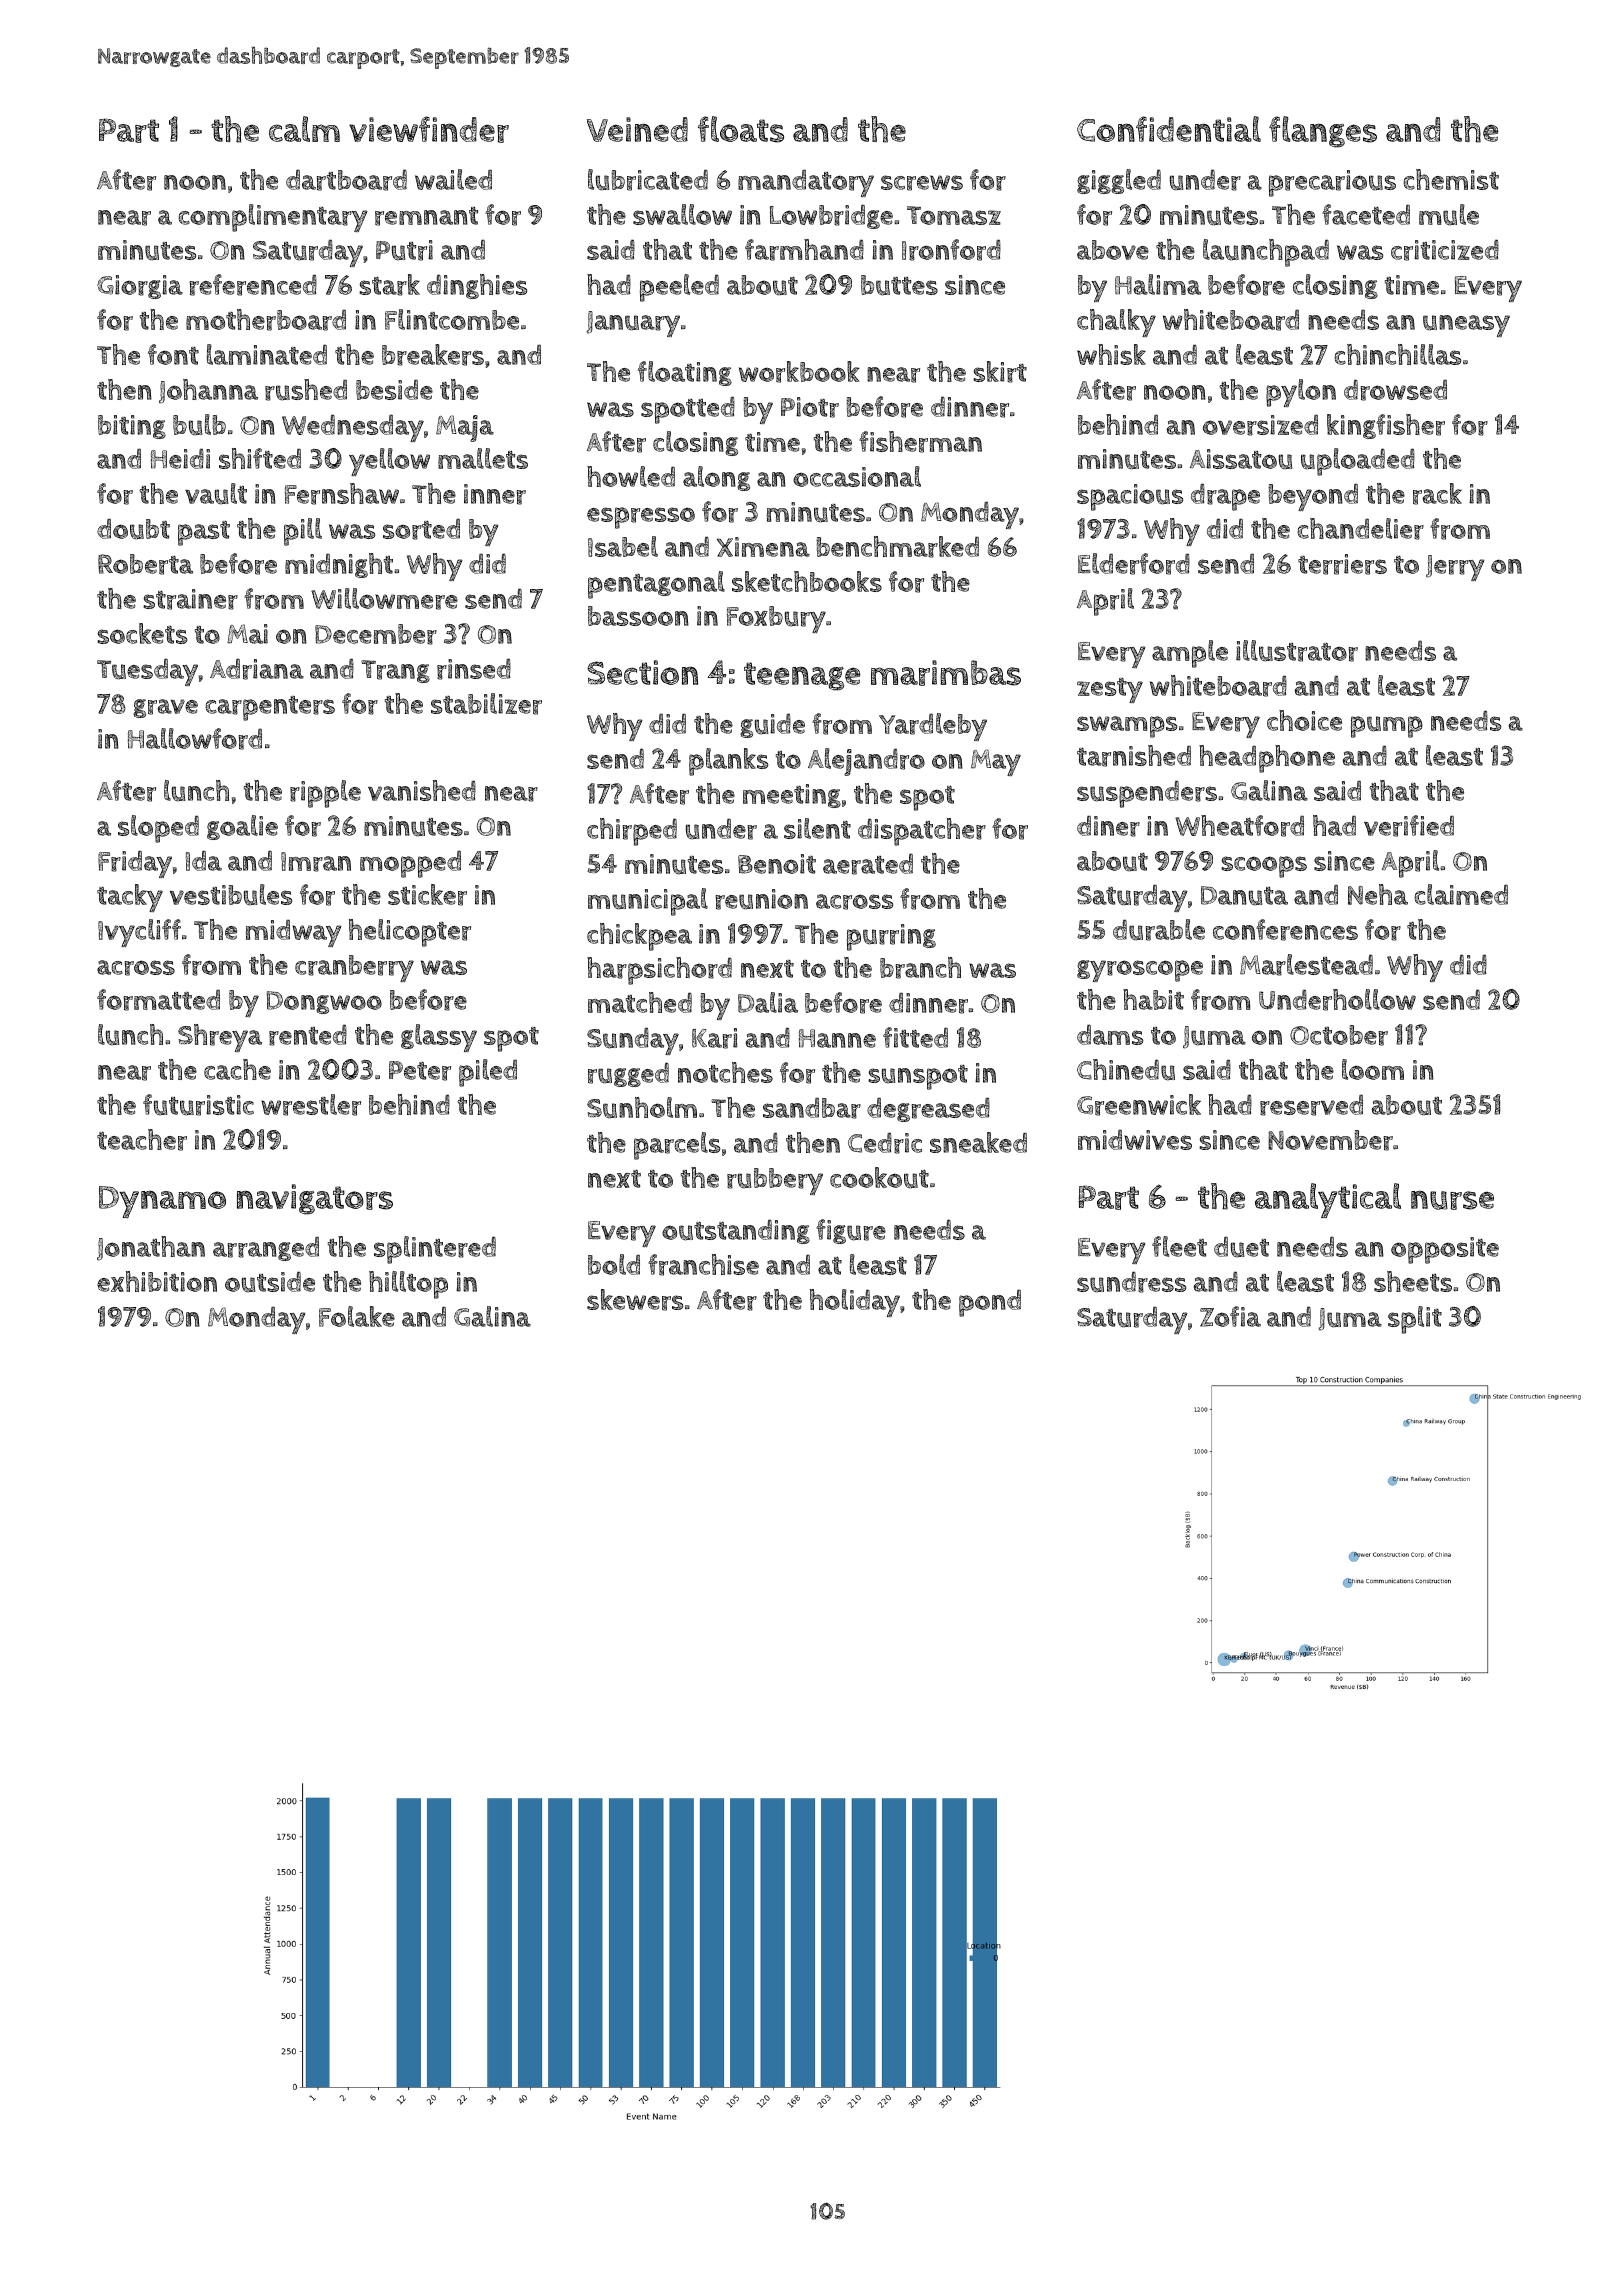 The width and height of the screenshot is (1620, 2292). What do you see at coordinates (1451, 179) in the screenshot?
I see `chemist` at bounding box center [1451, 179].
